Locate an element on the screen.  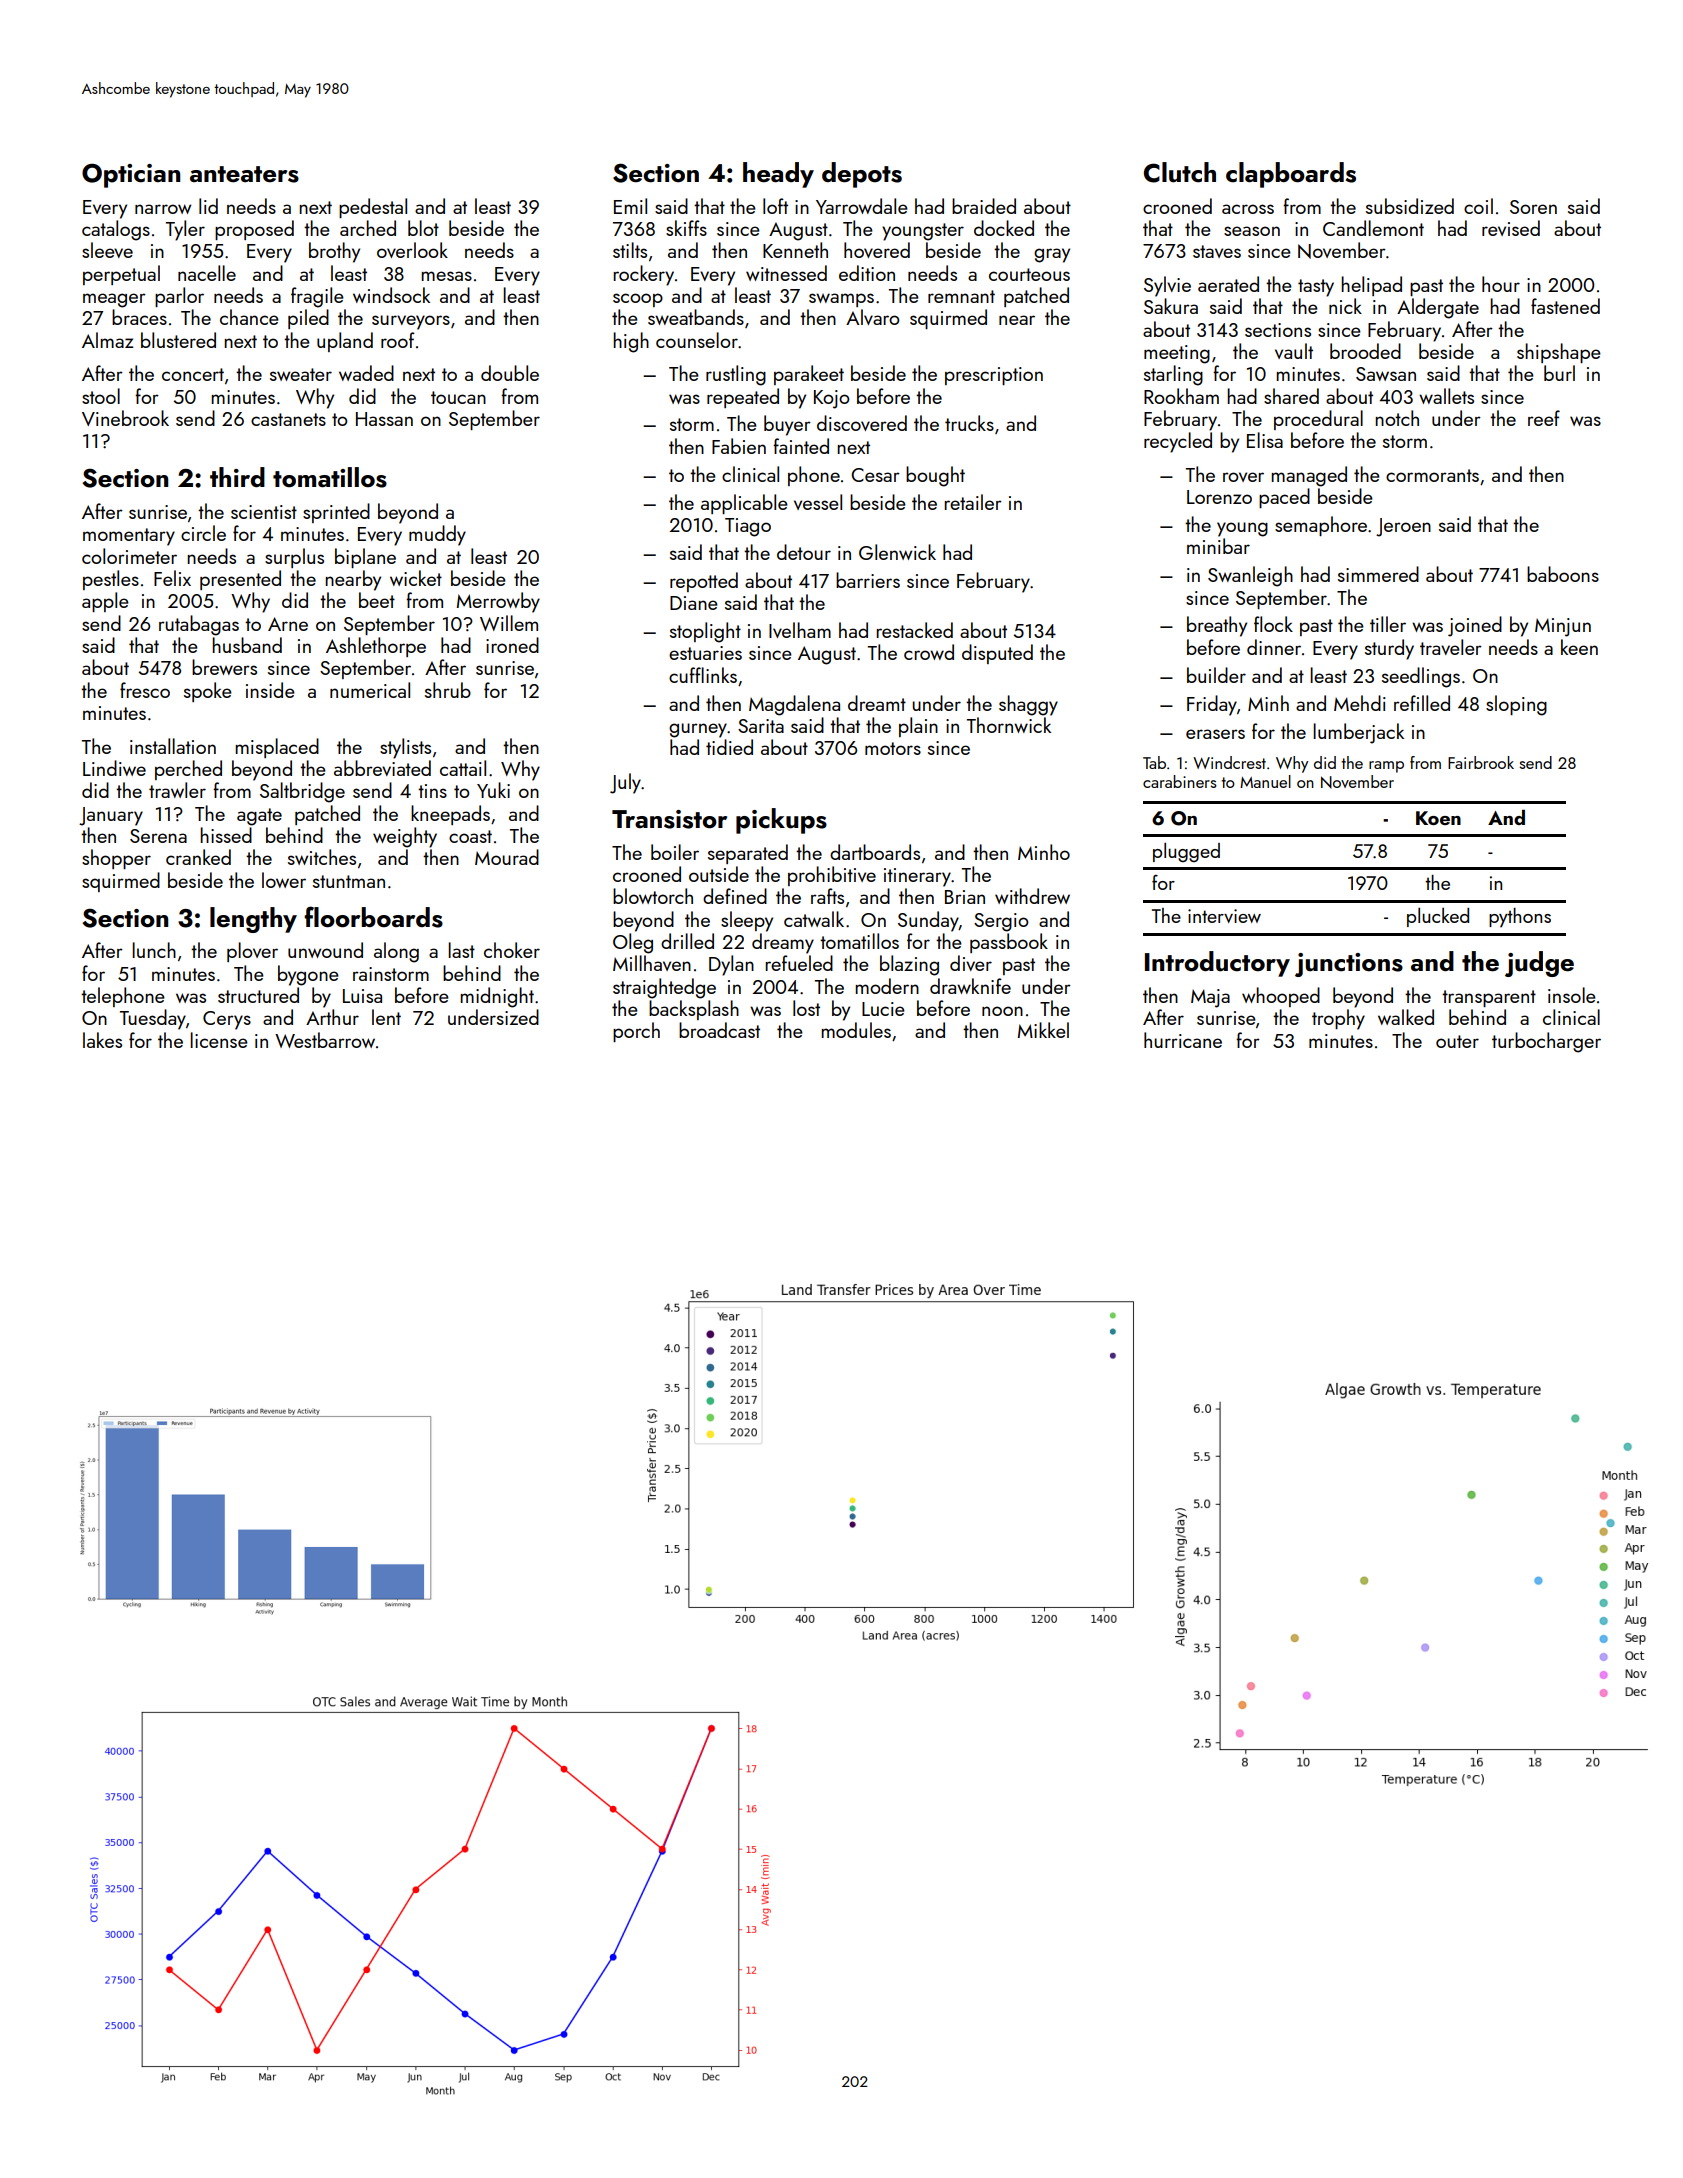
anteaters is located at coordinates (244, 174).
